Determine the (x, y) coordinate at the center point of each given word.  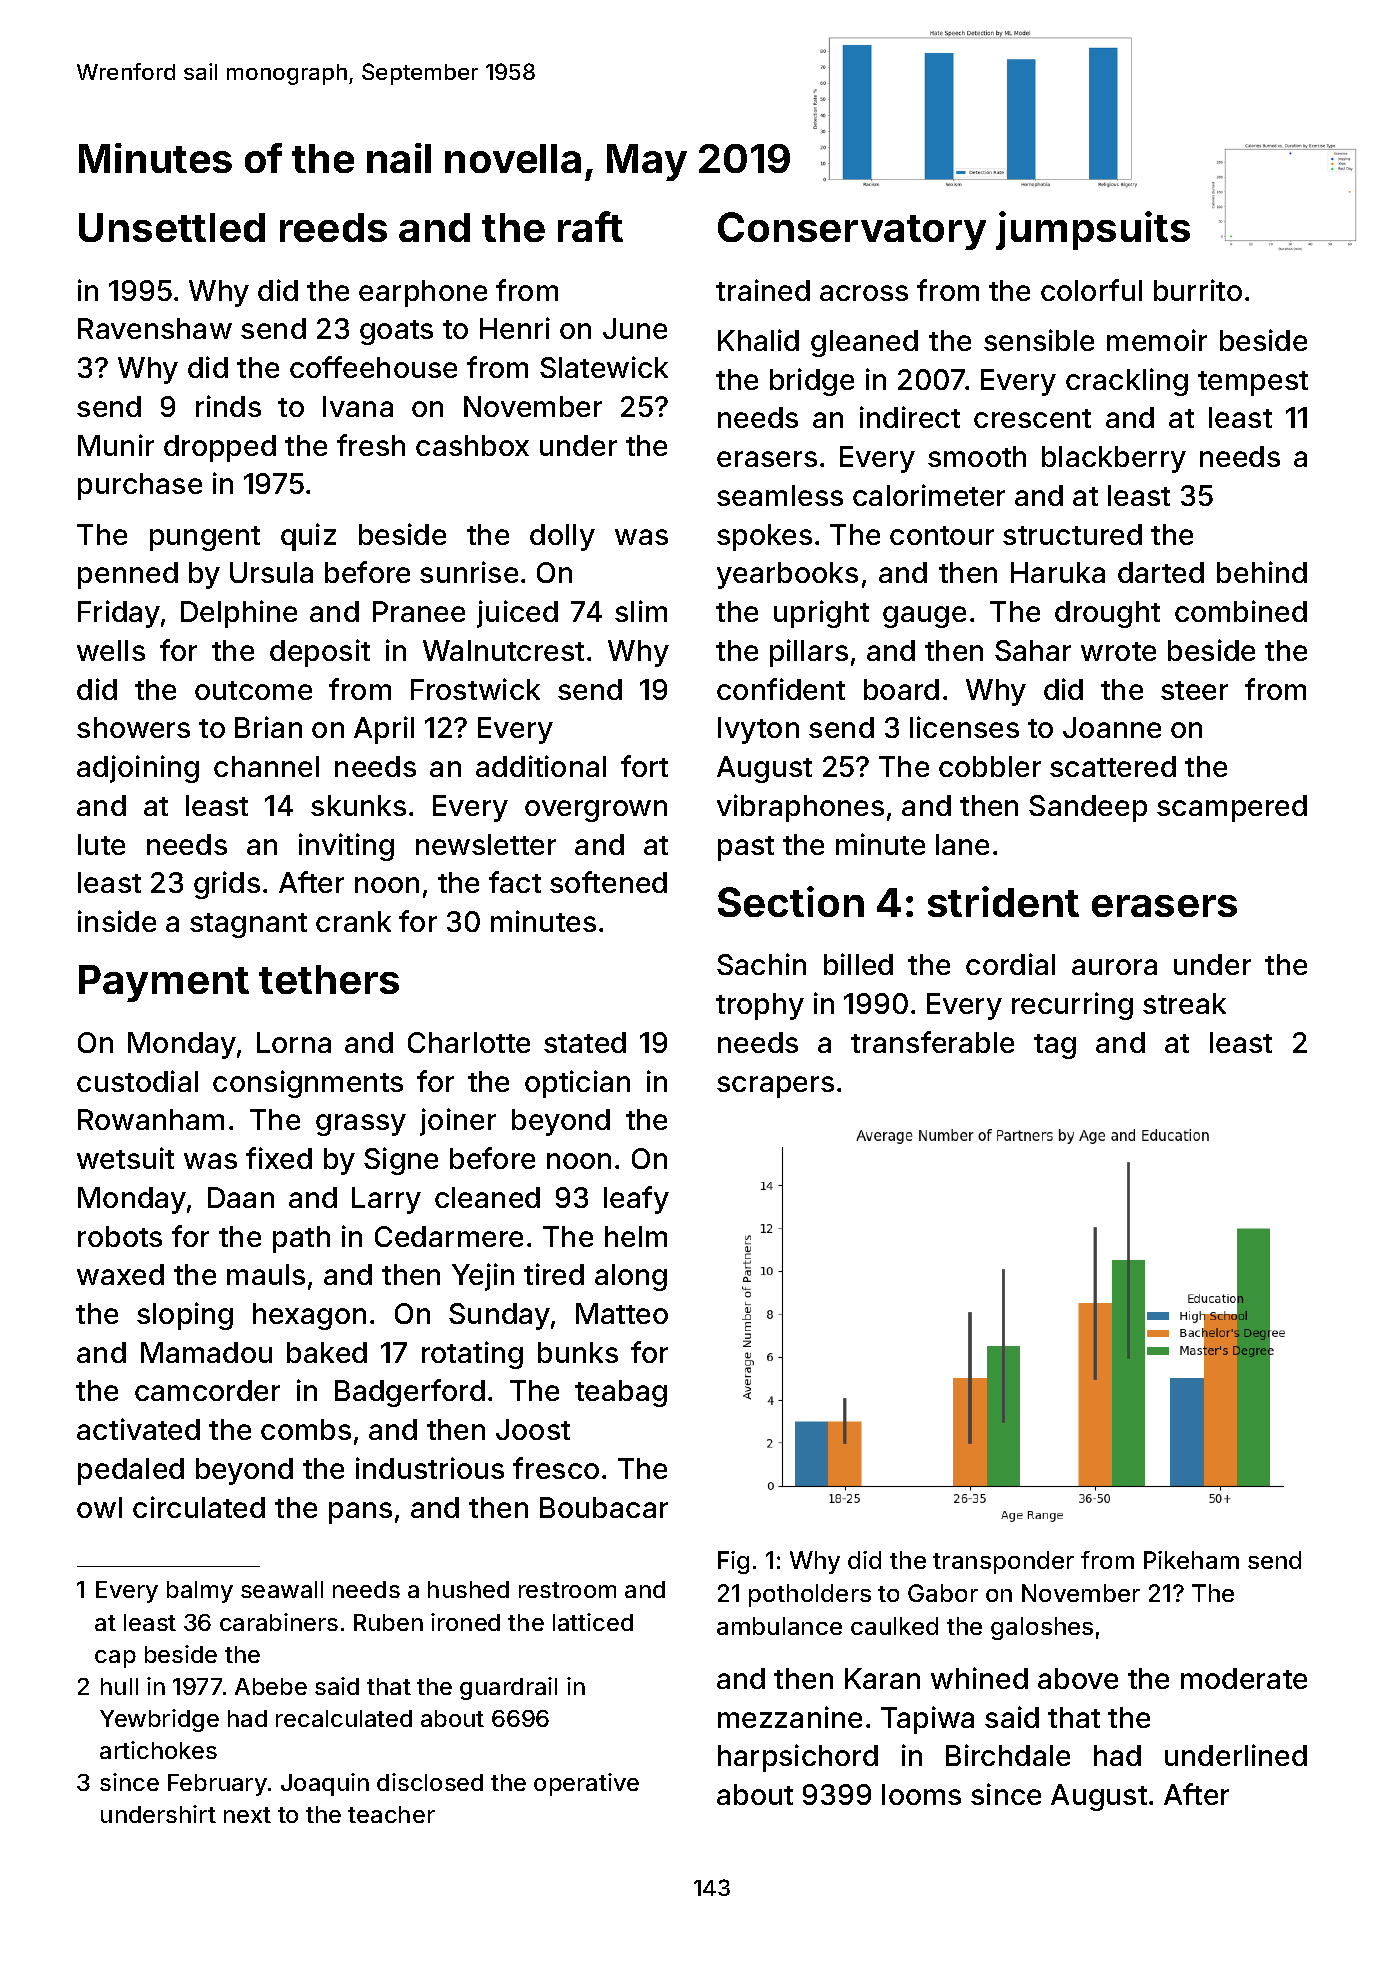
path (301, 1239)
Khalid (758, 340)
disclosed (430, 1782)
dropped (220, 448)
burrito (1198, 290)
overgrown (596, 811)
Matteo (622, 1313)
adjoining (138, 769)
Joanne (1112, 727)
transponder (1003, 1562)
